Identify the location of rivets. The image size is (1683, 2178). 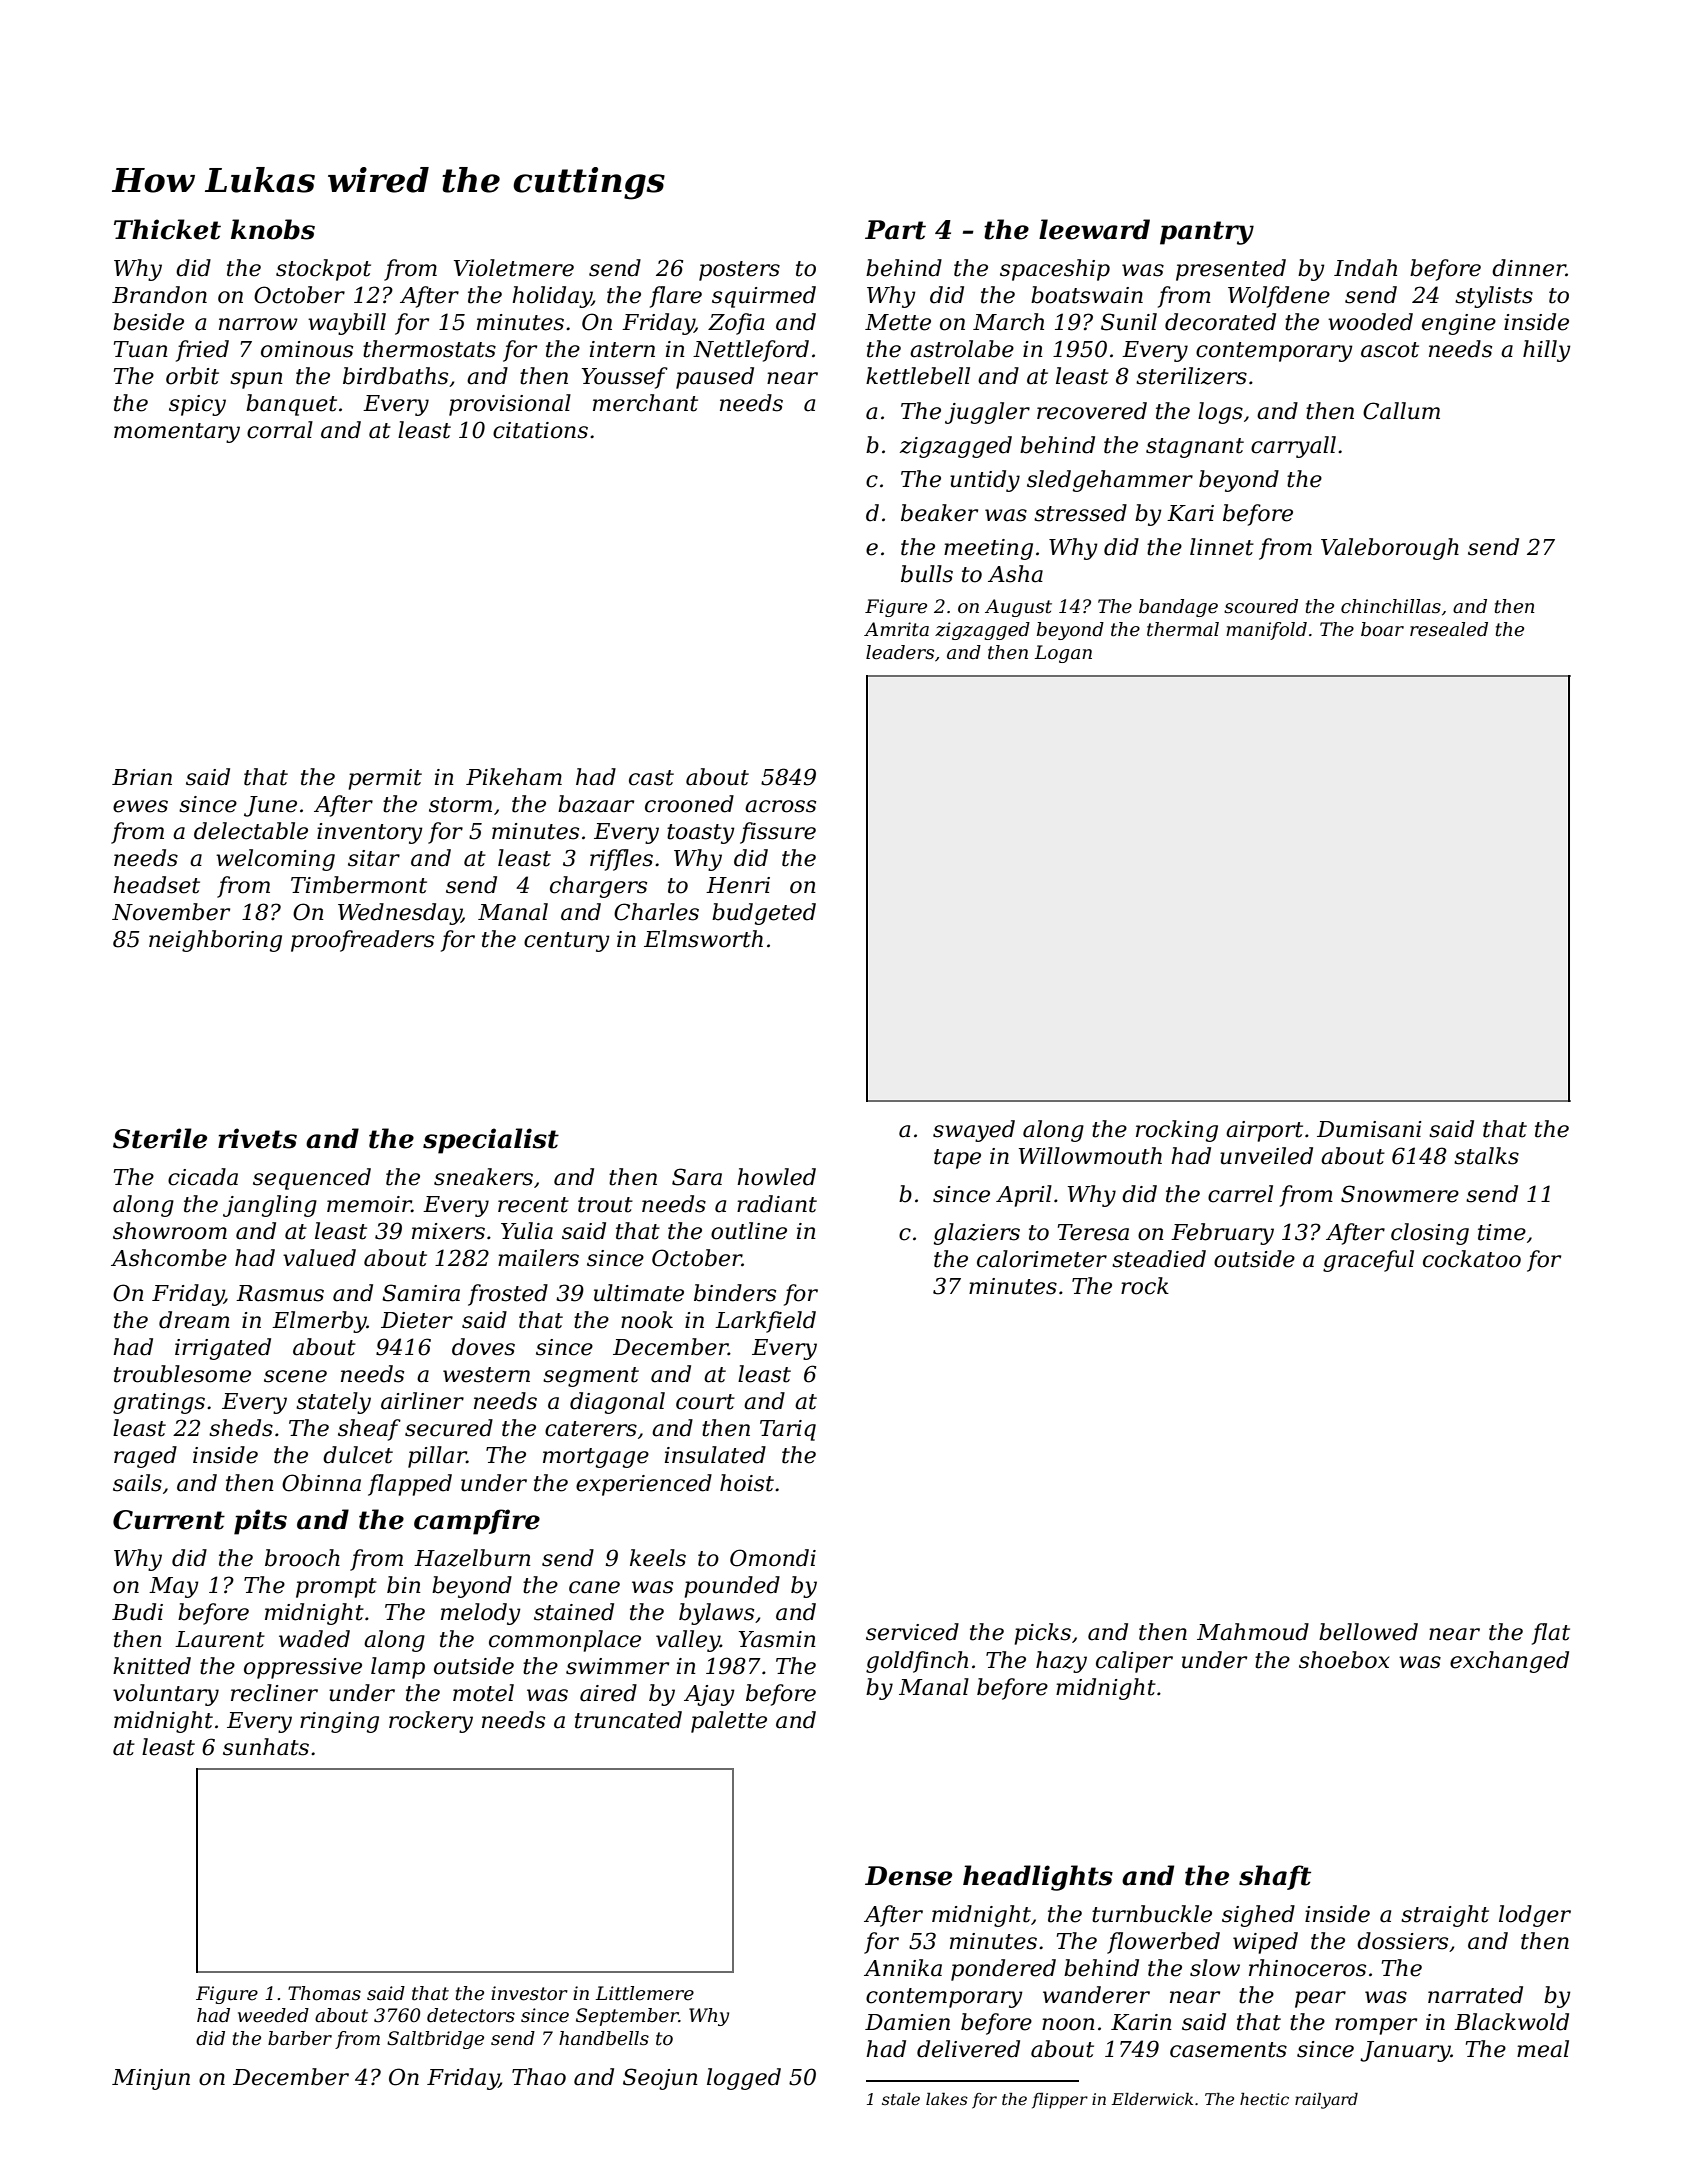
(257, 1138).
